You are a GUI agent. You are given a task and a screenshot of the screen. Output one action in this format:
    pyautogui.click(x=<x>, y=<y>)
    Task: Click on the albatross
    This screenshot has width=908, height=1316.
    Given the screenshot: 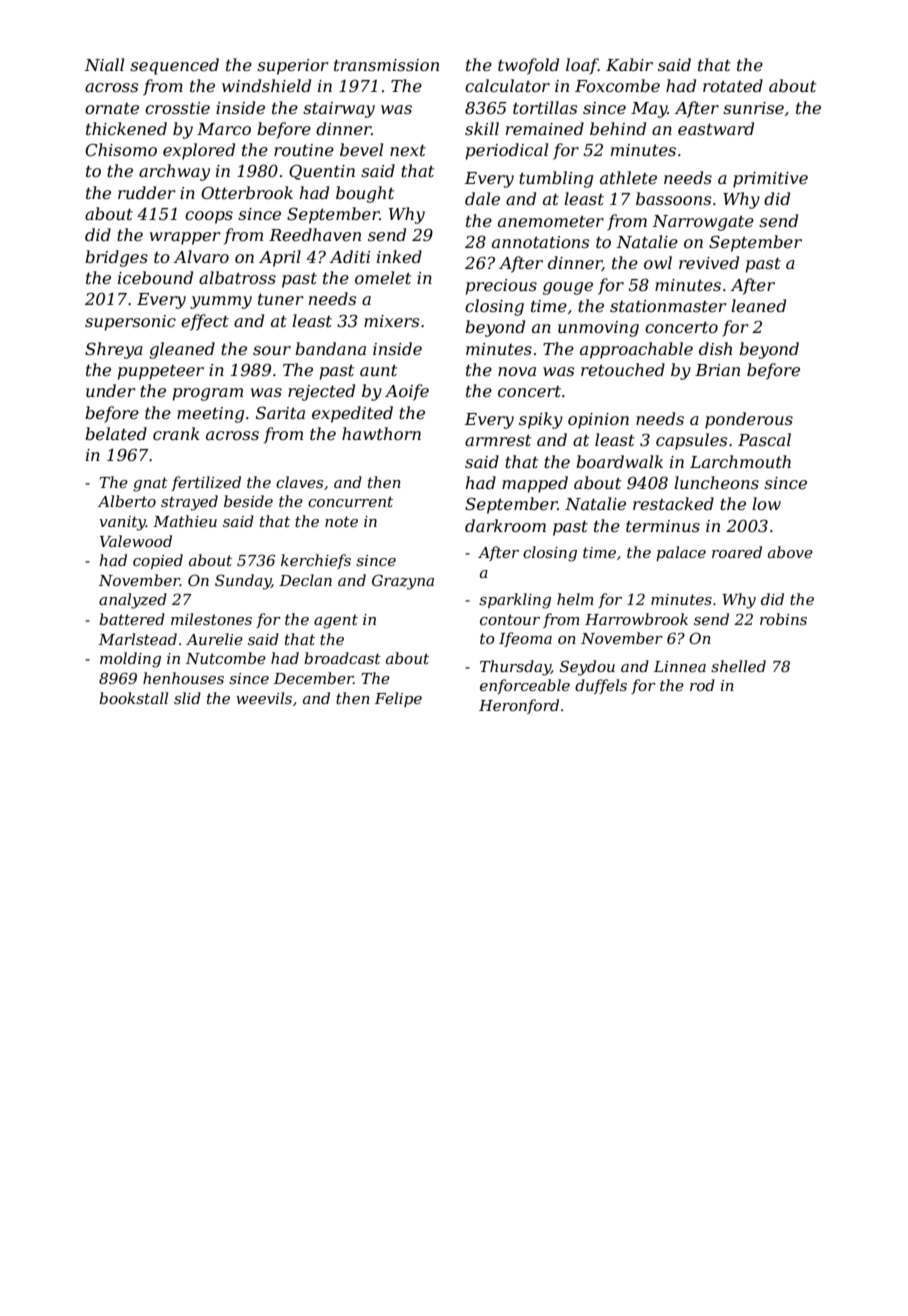 What is the action you would take?
    pyautogui.click(x=237, y=277)
